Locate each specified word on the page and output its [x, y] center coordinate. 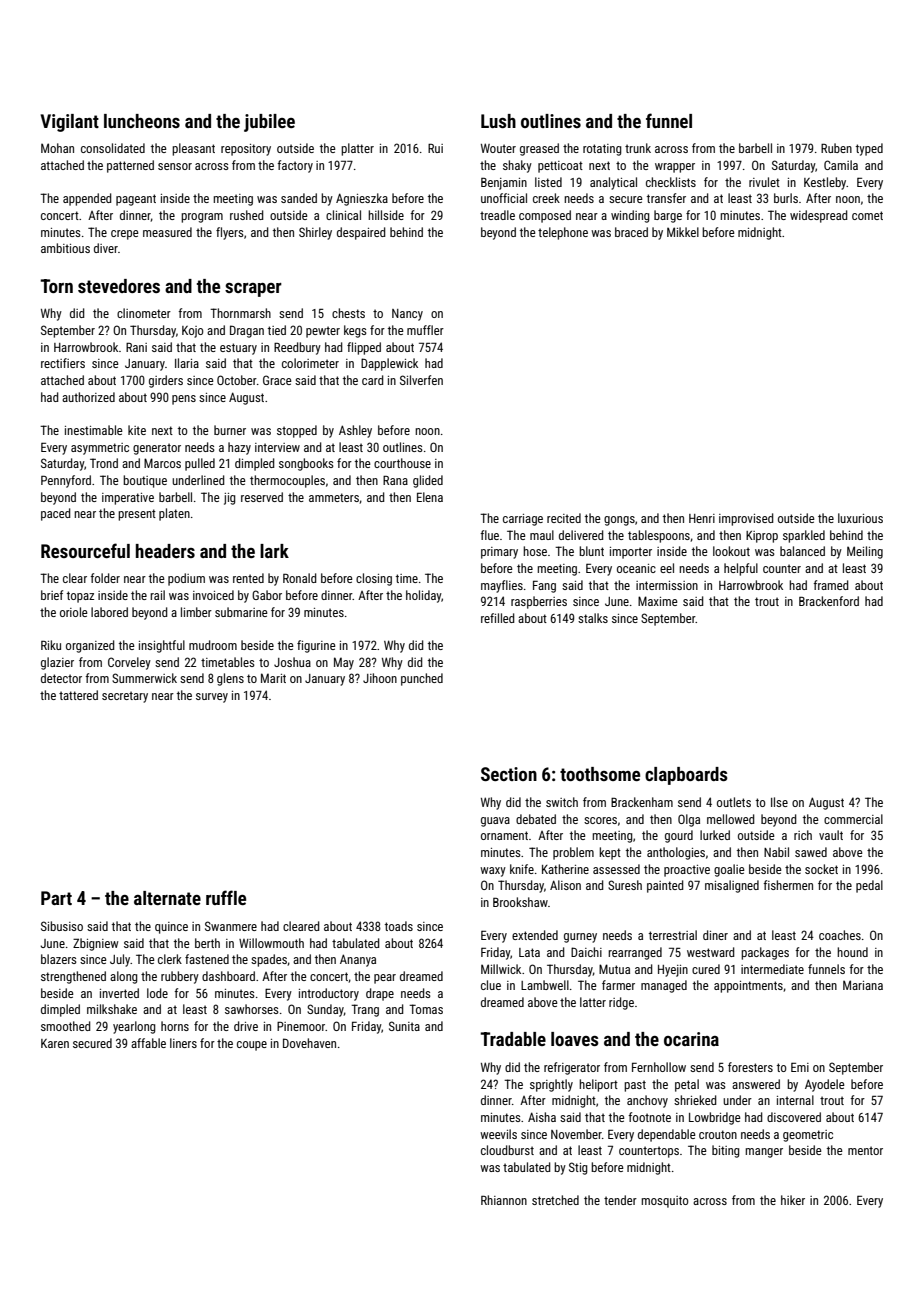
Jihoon [380, 678]
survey [212, 698]
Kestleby [825, 183]
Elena [430, 497]
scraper [253, 290]
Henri [702, 518]
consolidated [113, 148]
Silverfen [421, 380]
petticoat [560, 167]
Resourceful [85, 550]
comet [867, 215]
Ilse [779, 802]
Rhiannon [504, 1200]
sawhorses [252, 1009]
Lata [529, 952]
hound [852, 952]
